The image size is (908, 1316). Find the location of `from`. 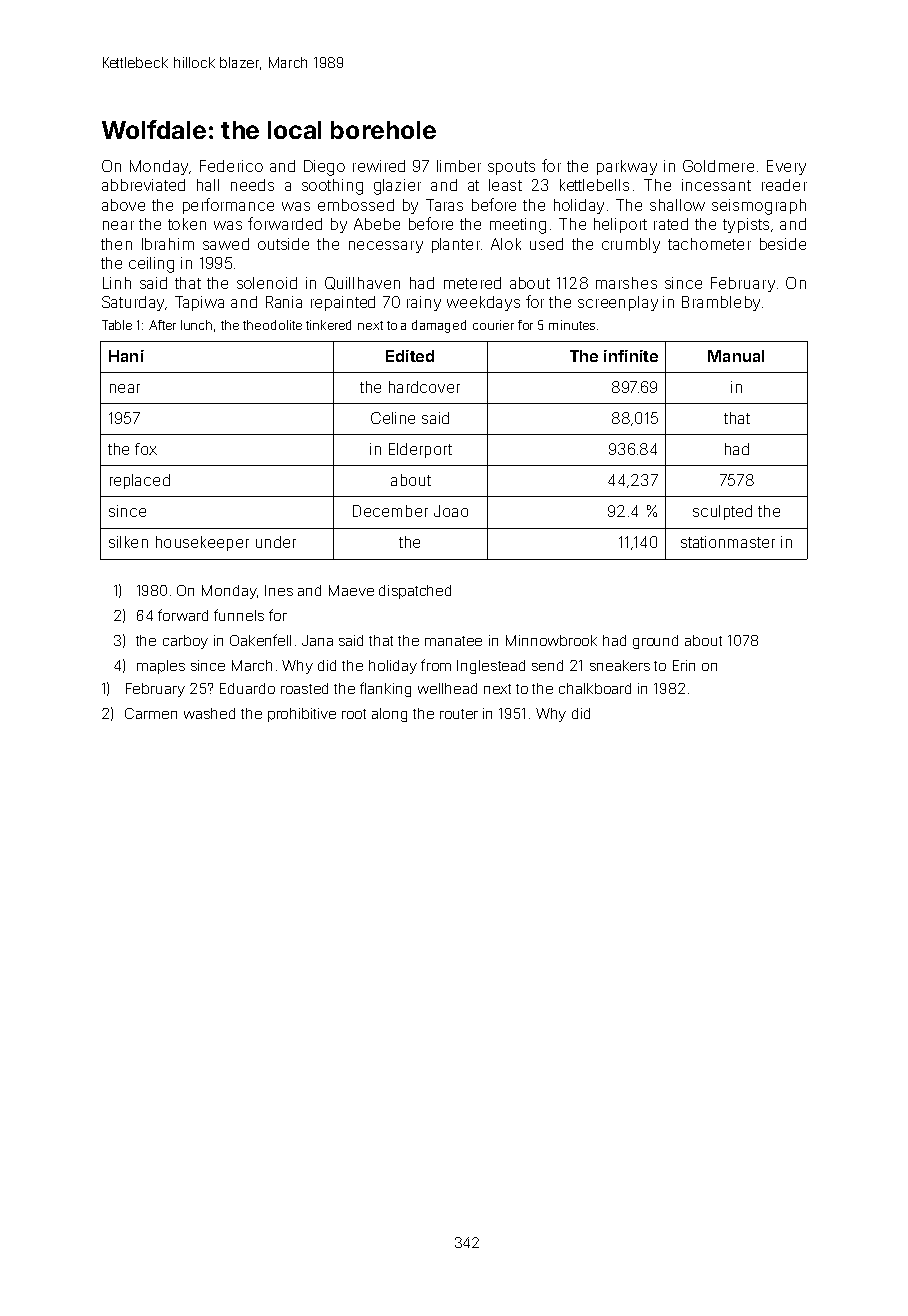

from is located at coordinates (436, 665).
